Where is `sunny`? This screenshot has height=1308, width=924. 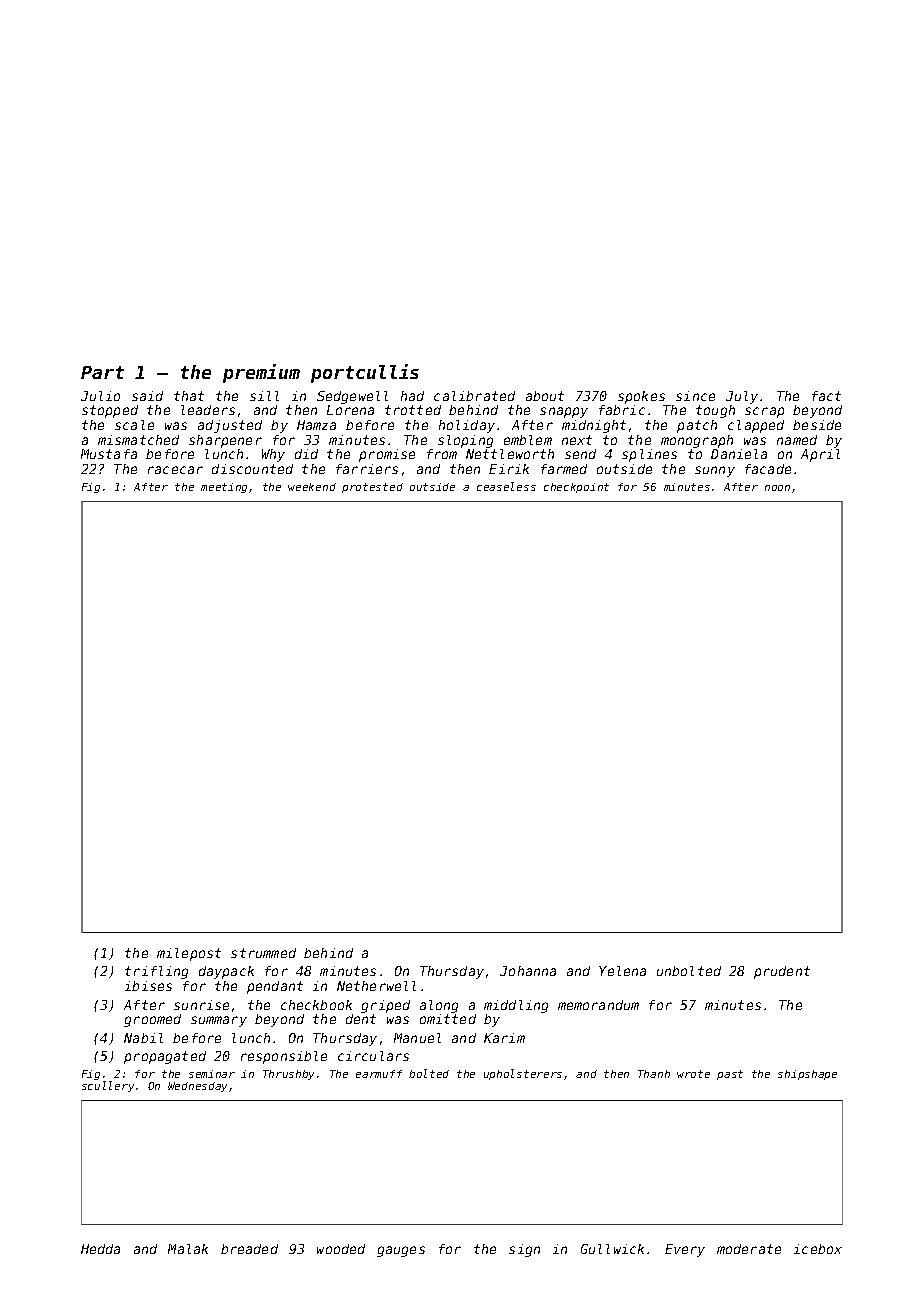 sunny is located at coordinates (715, 471).
